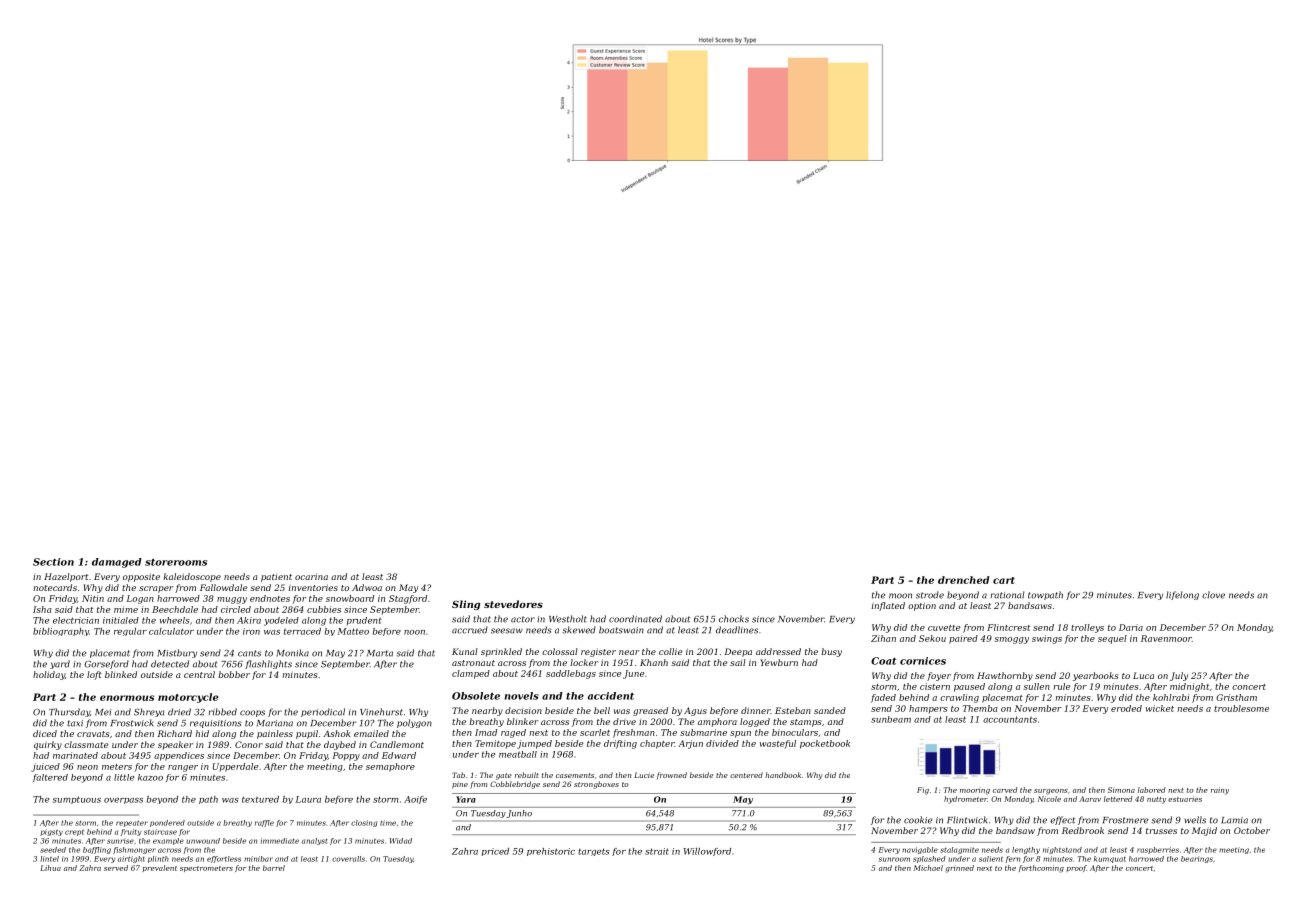 The image size is (1308, 924). What do you see at coordinates (159, 868) in the screenshot?
I see `prevalent` at bounding box center [159, 868].
